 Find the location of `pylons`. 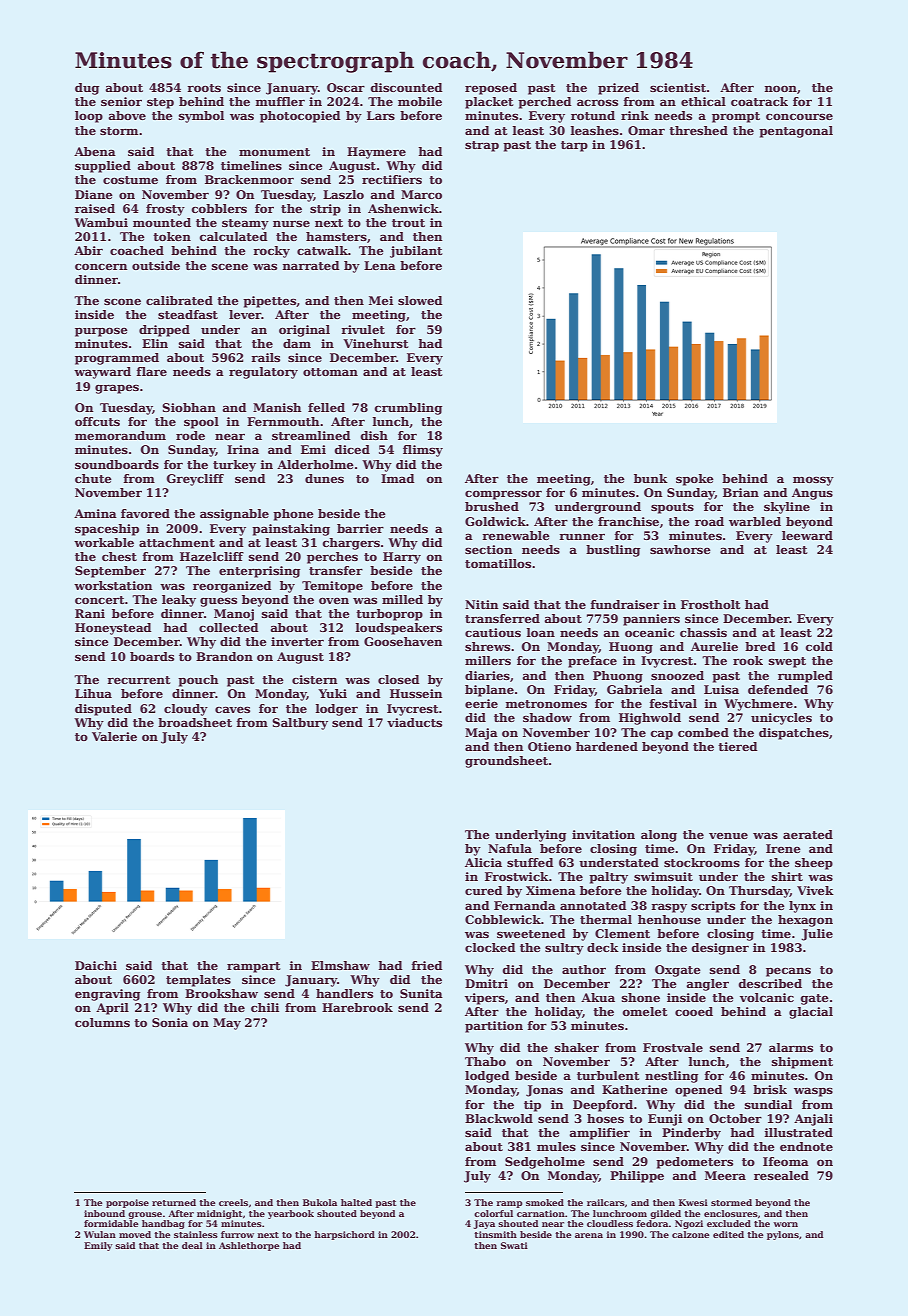

pylons is located at coordinates (783, 1235).
